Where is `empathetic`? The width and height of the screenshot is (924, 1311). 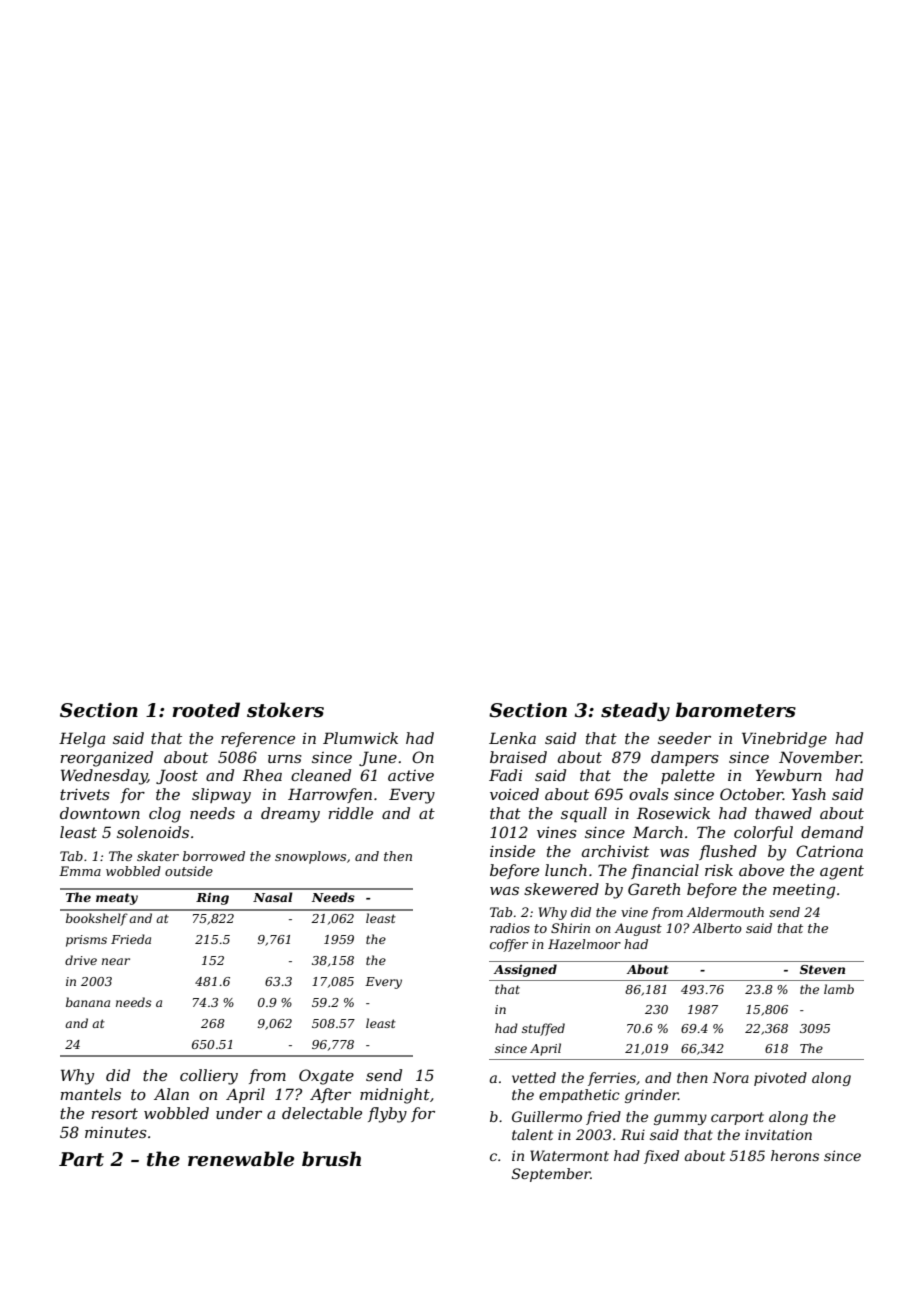 empathetic is located at coordinates (579, 1096).
